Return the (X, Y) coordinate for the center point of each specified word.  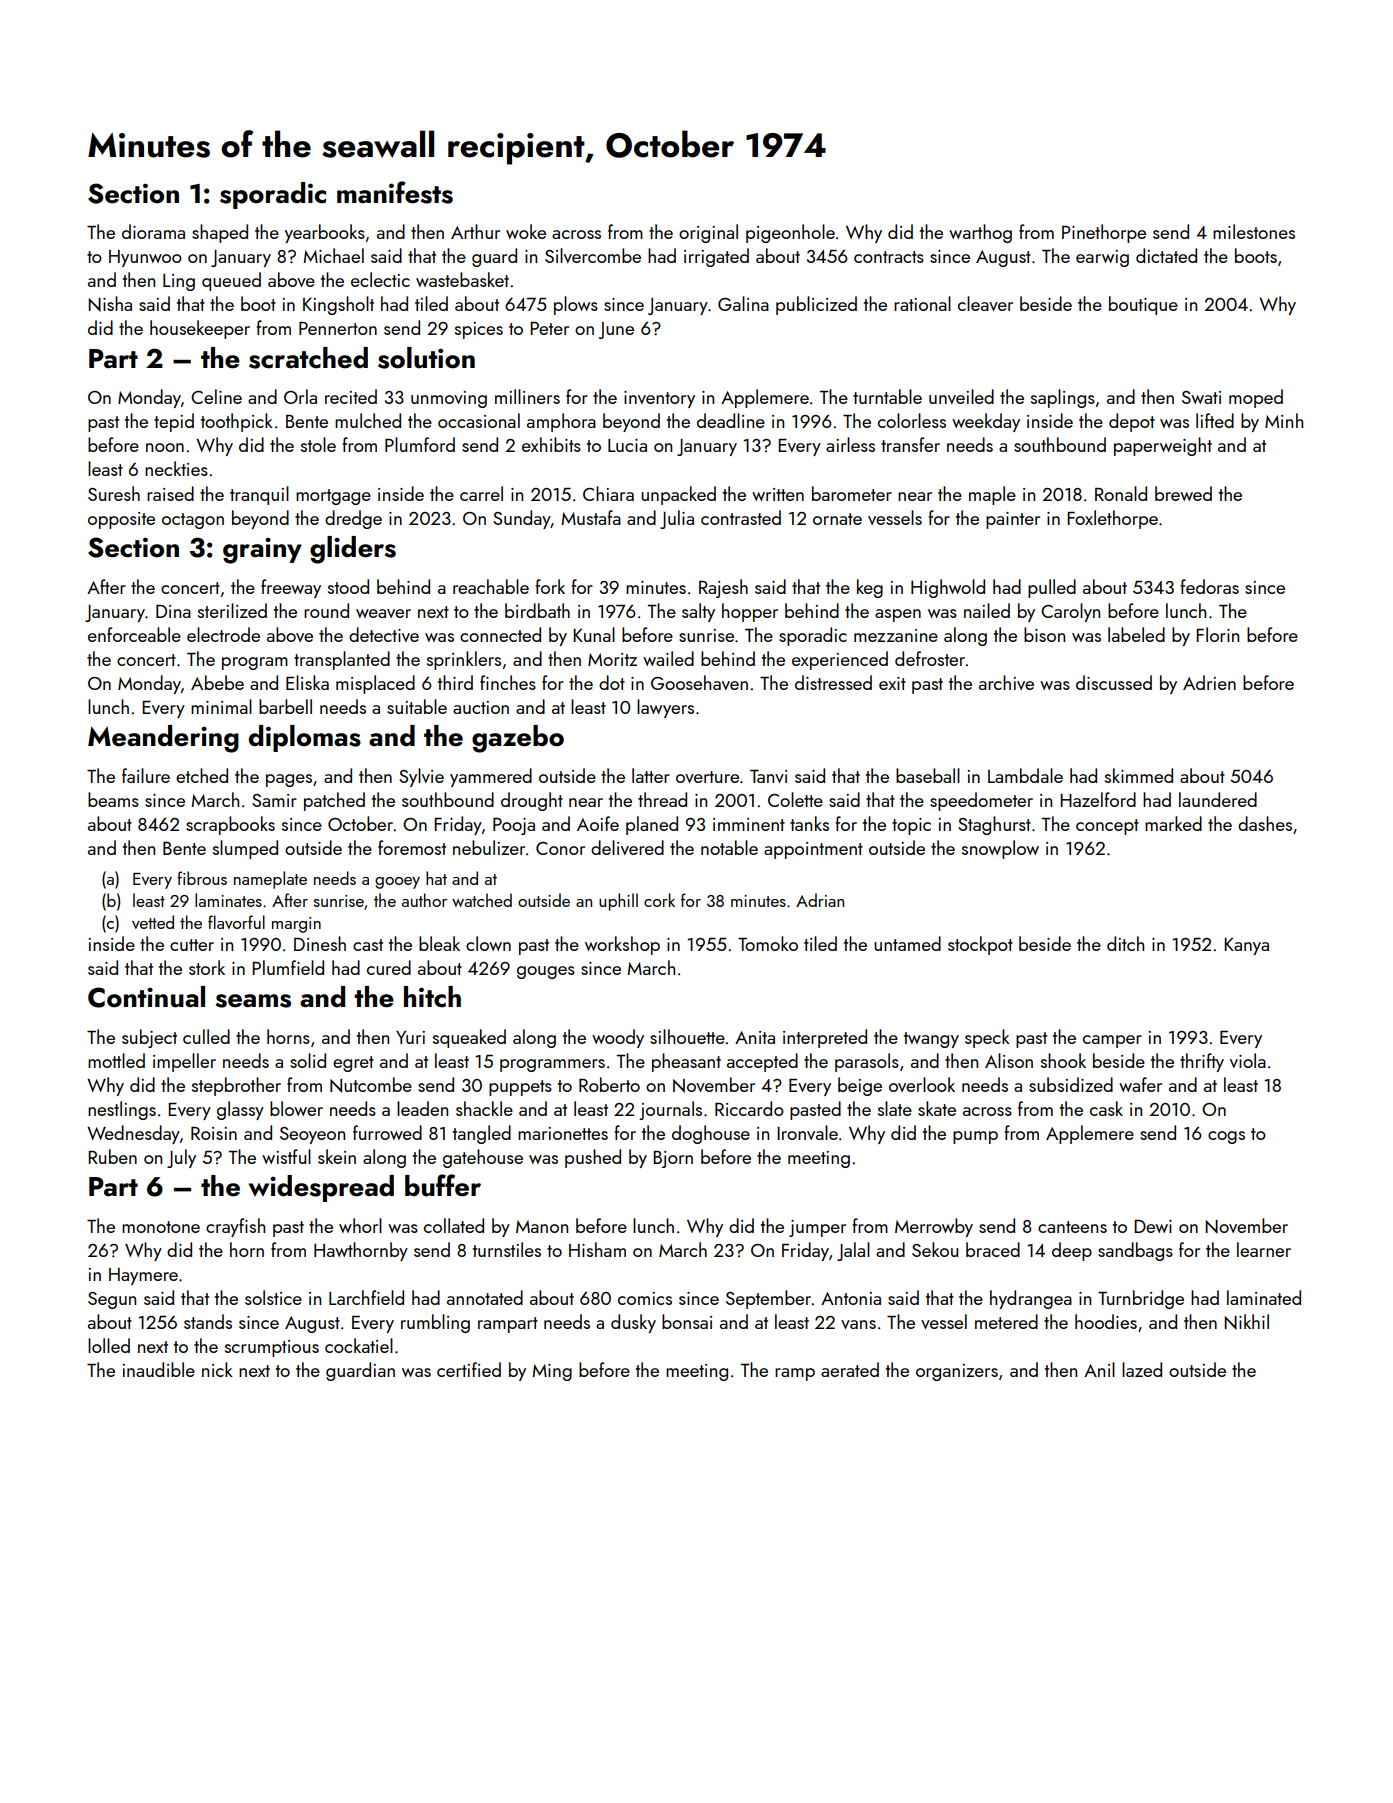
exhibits (551, 444)
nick (217, 1369)
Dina (173, 611)
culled (206, 1036)
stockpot (980, 945)
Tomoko (768, 943)
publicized (816, 305)
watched (482, 900)
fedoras (1209, 586)
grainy (262, 551)
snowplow (1000, 849)
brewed (1183, 493)
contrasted (741, 517)
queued (231, 281)
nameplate (270, 880)
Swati (1201, 397)
